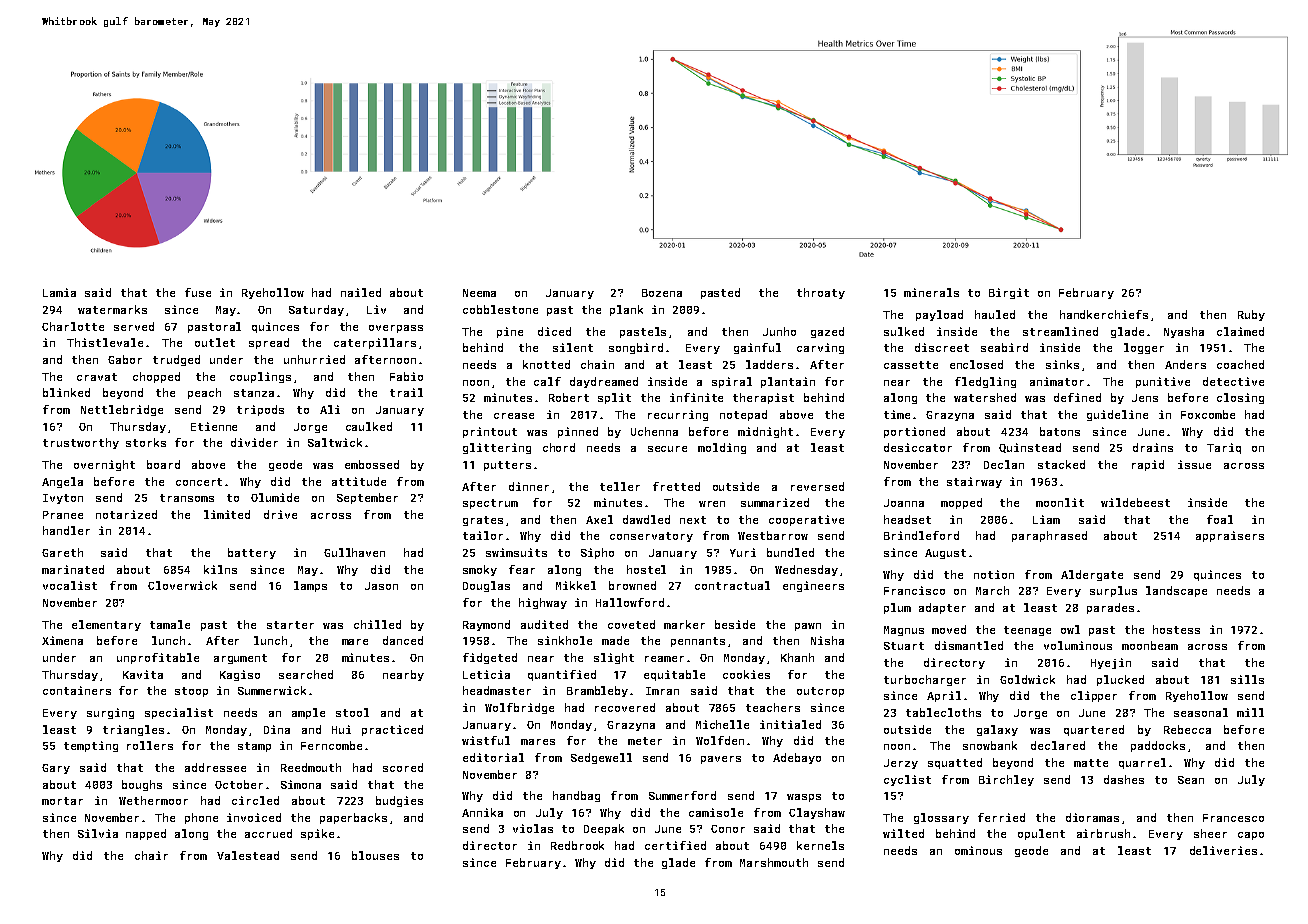  What do you see at coordinates (519, 708) in the page?
I see `Wolfbridge` at bounding box center [519, 708].
